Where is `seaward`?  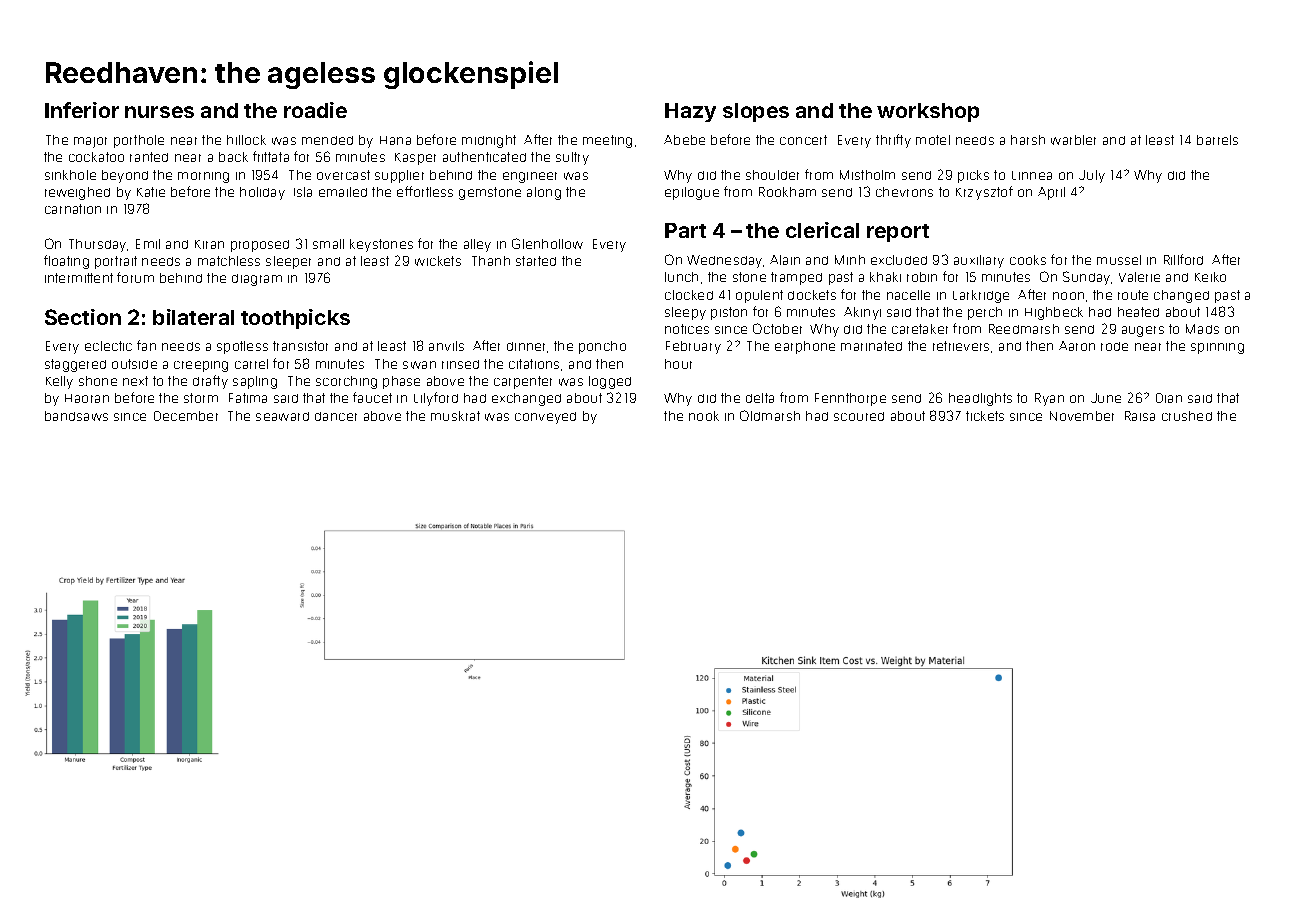
seaward is located at coordinates (282, 416).
